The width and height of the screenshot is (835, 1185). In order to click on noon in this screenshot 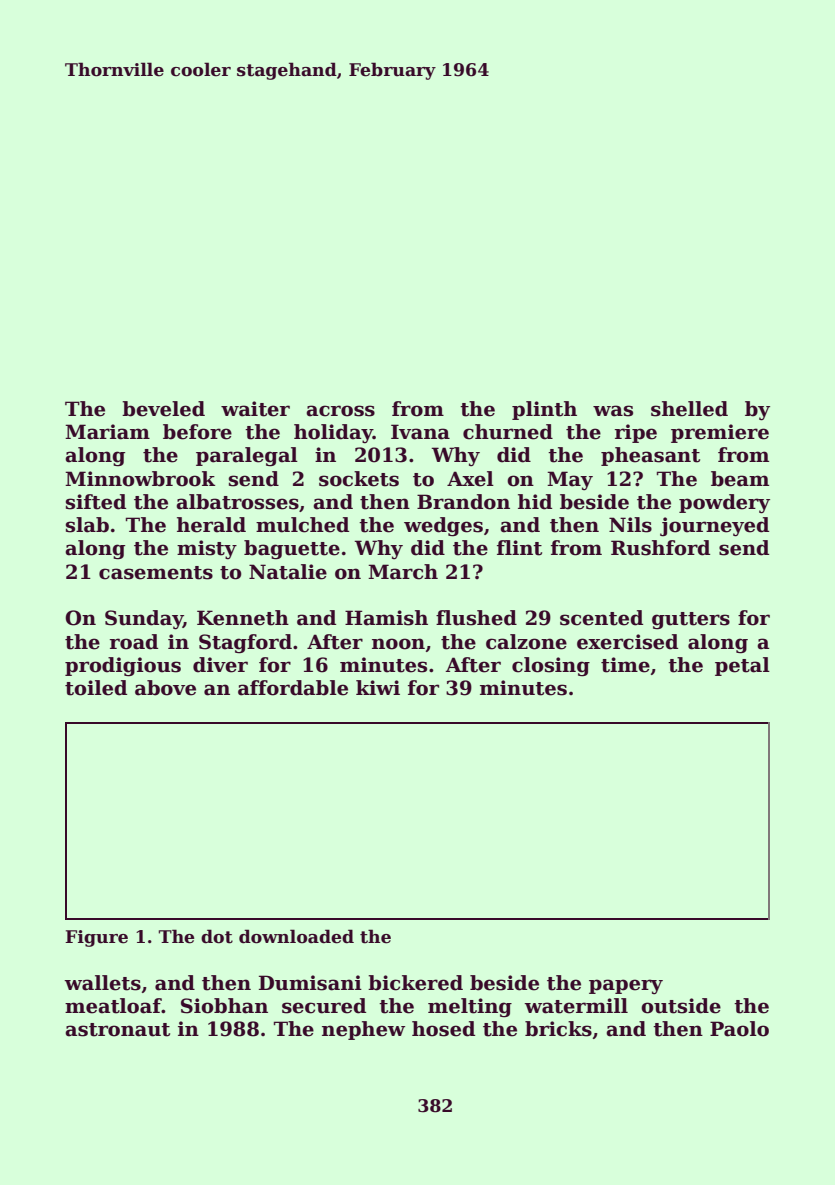, I will do `click(398, 644)`.
